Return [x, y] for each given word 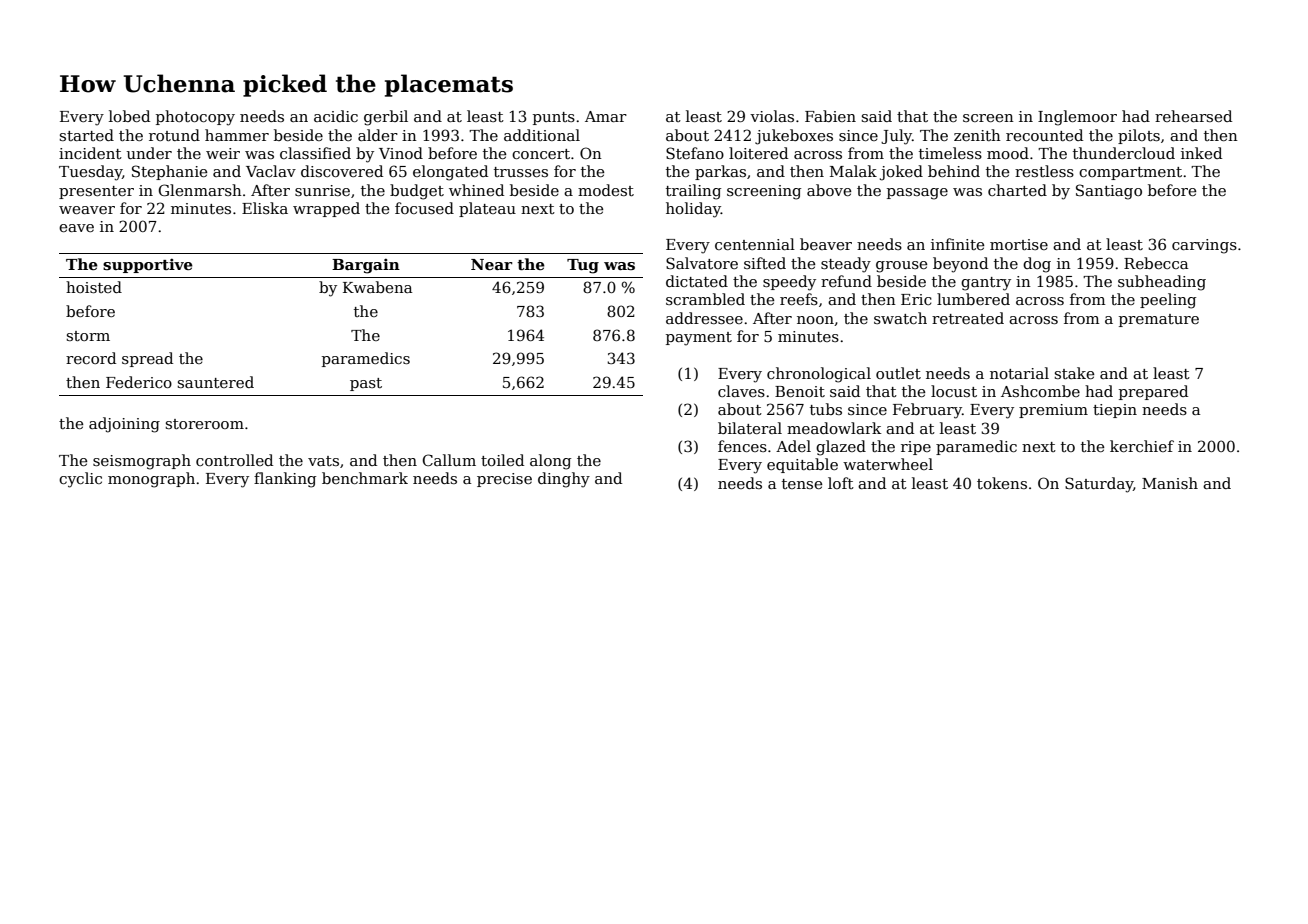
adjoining [124, 425]
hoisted [94, 287]
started [86, 135]
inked [1201, 153]
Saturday [1099, 485]
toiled [502, 460]
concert [541, 154]
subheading [1162, 283]
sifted [765, 263]
